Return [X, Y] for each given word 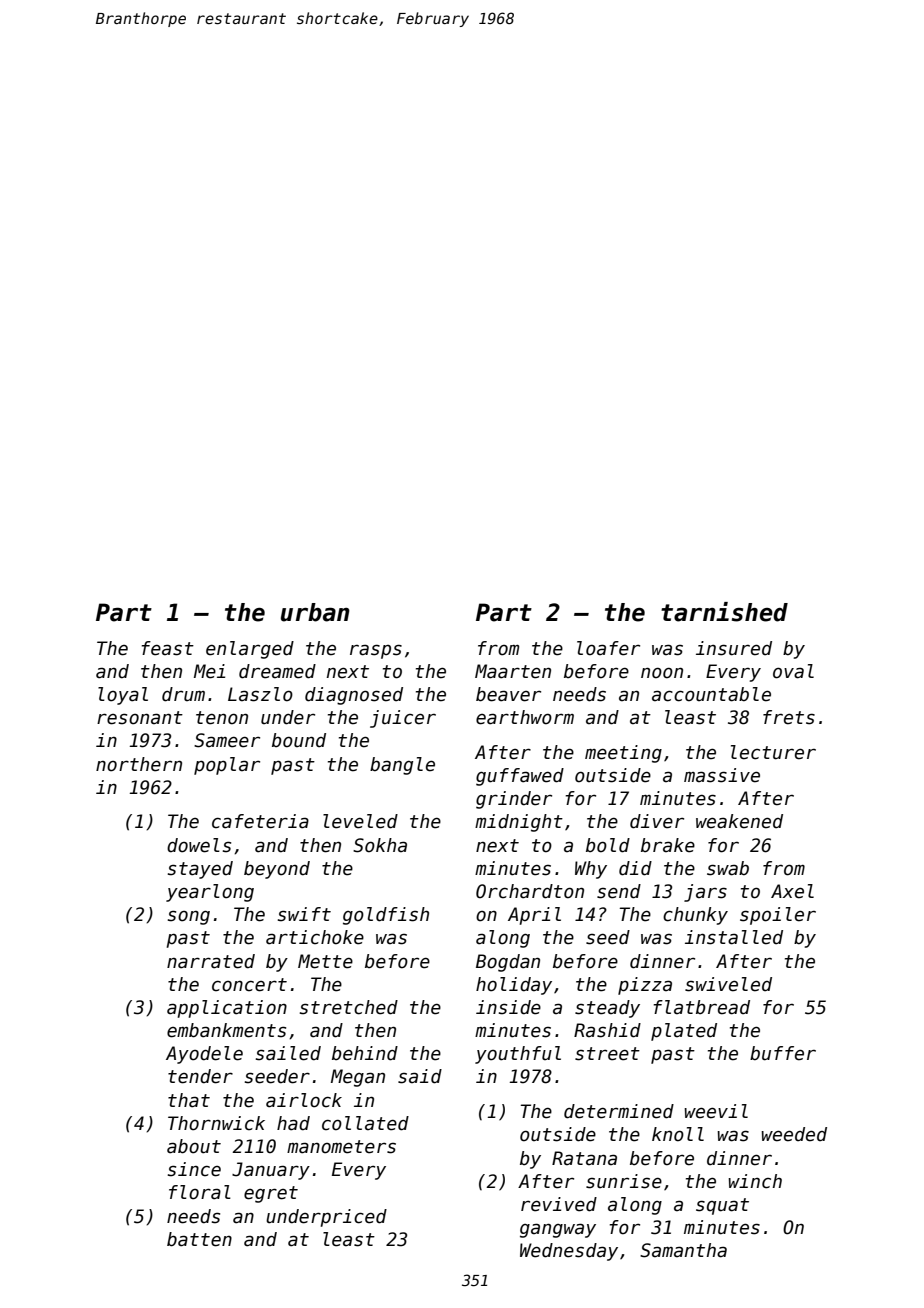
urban [315, 612]
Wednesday [569, 1252]
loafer [608, 648]
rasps [376, 651]
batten [199, 1239]
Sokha [380, 845]
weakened [739, 821]
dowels [199, 845]
